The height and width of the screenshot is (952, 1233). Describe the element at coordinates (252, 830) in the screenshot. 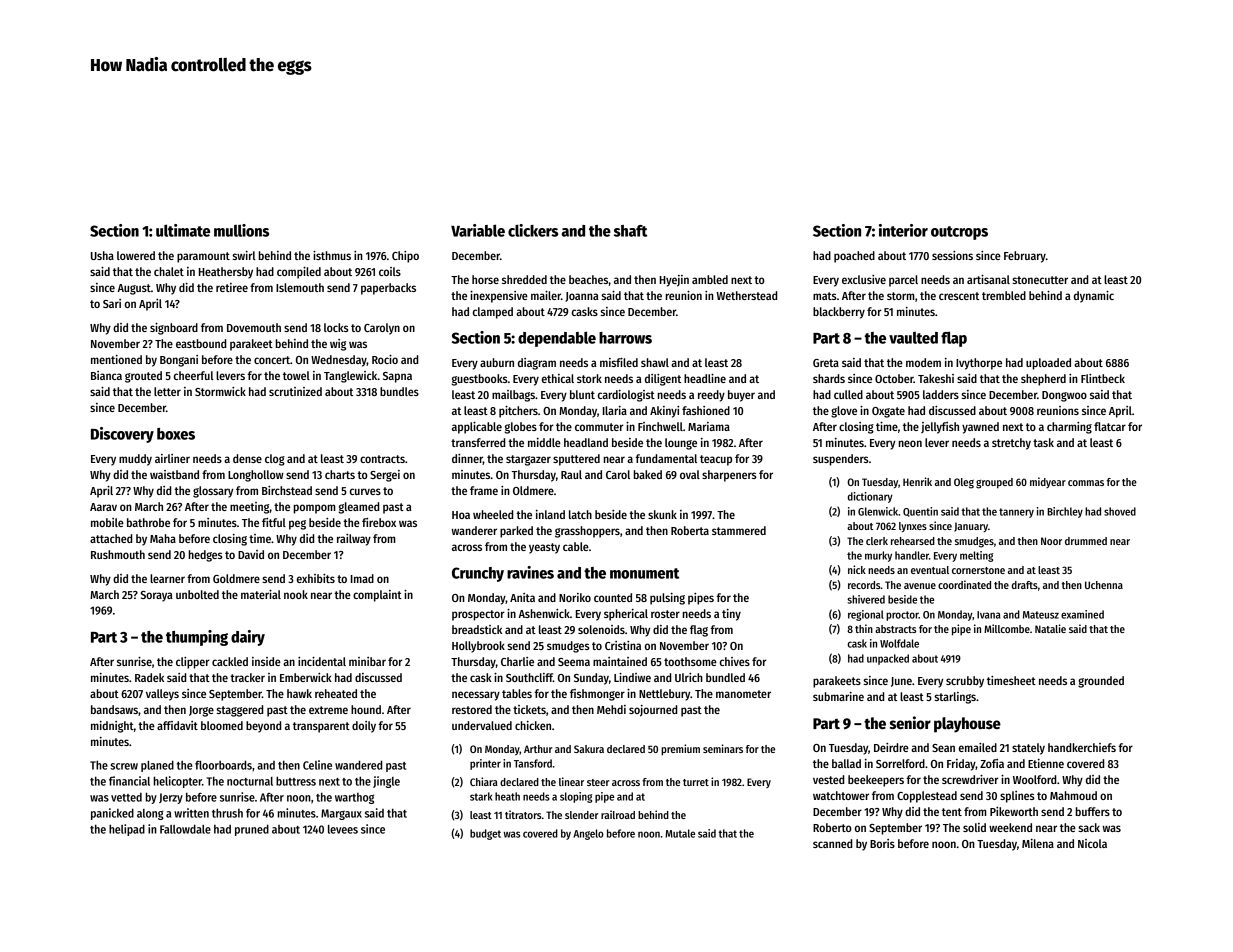

I see `pruned` at that location.
